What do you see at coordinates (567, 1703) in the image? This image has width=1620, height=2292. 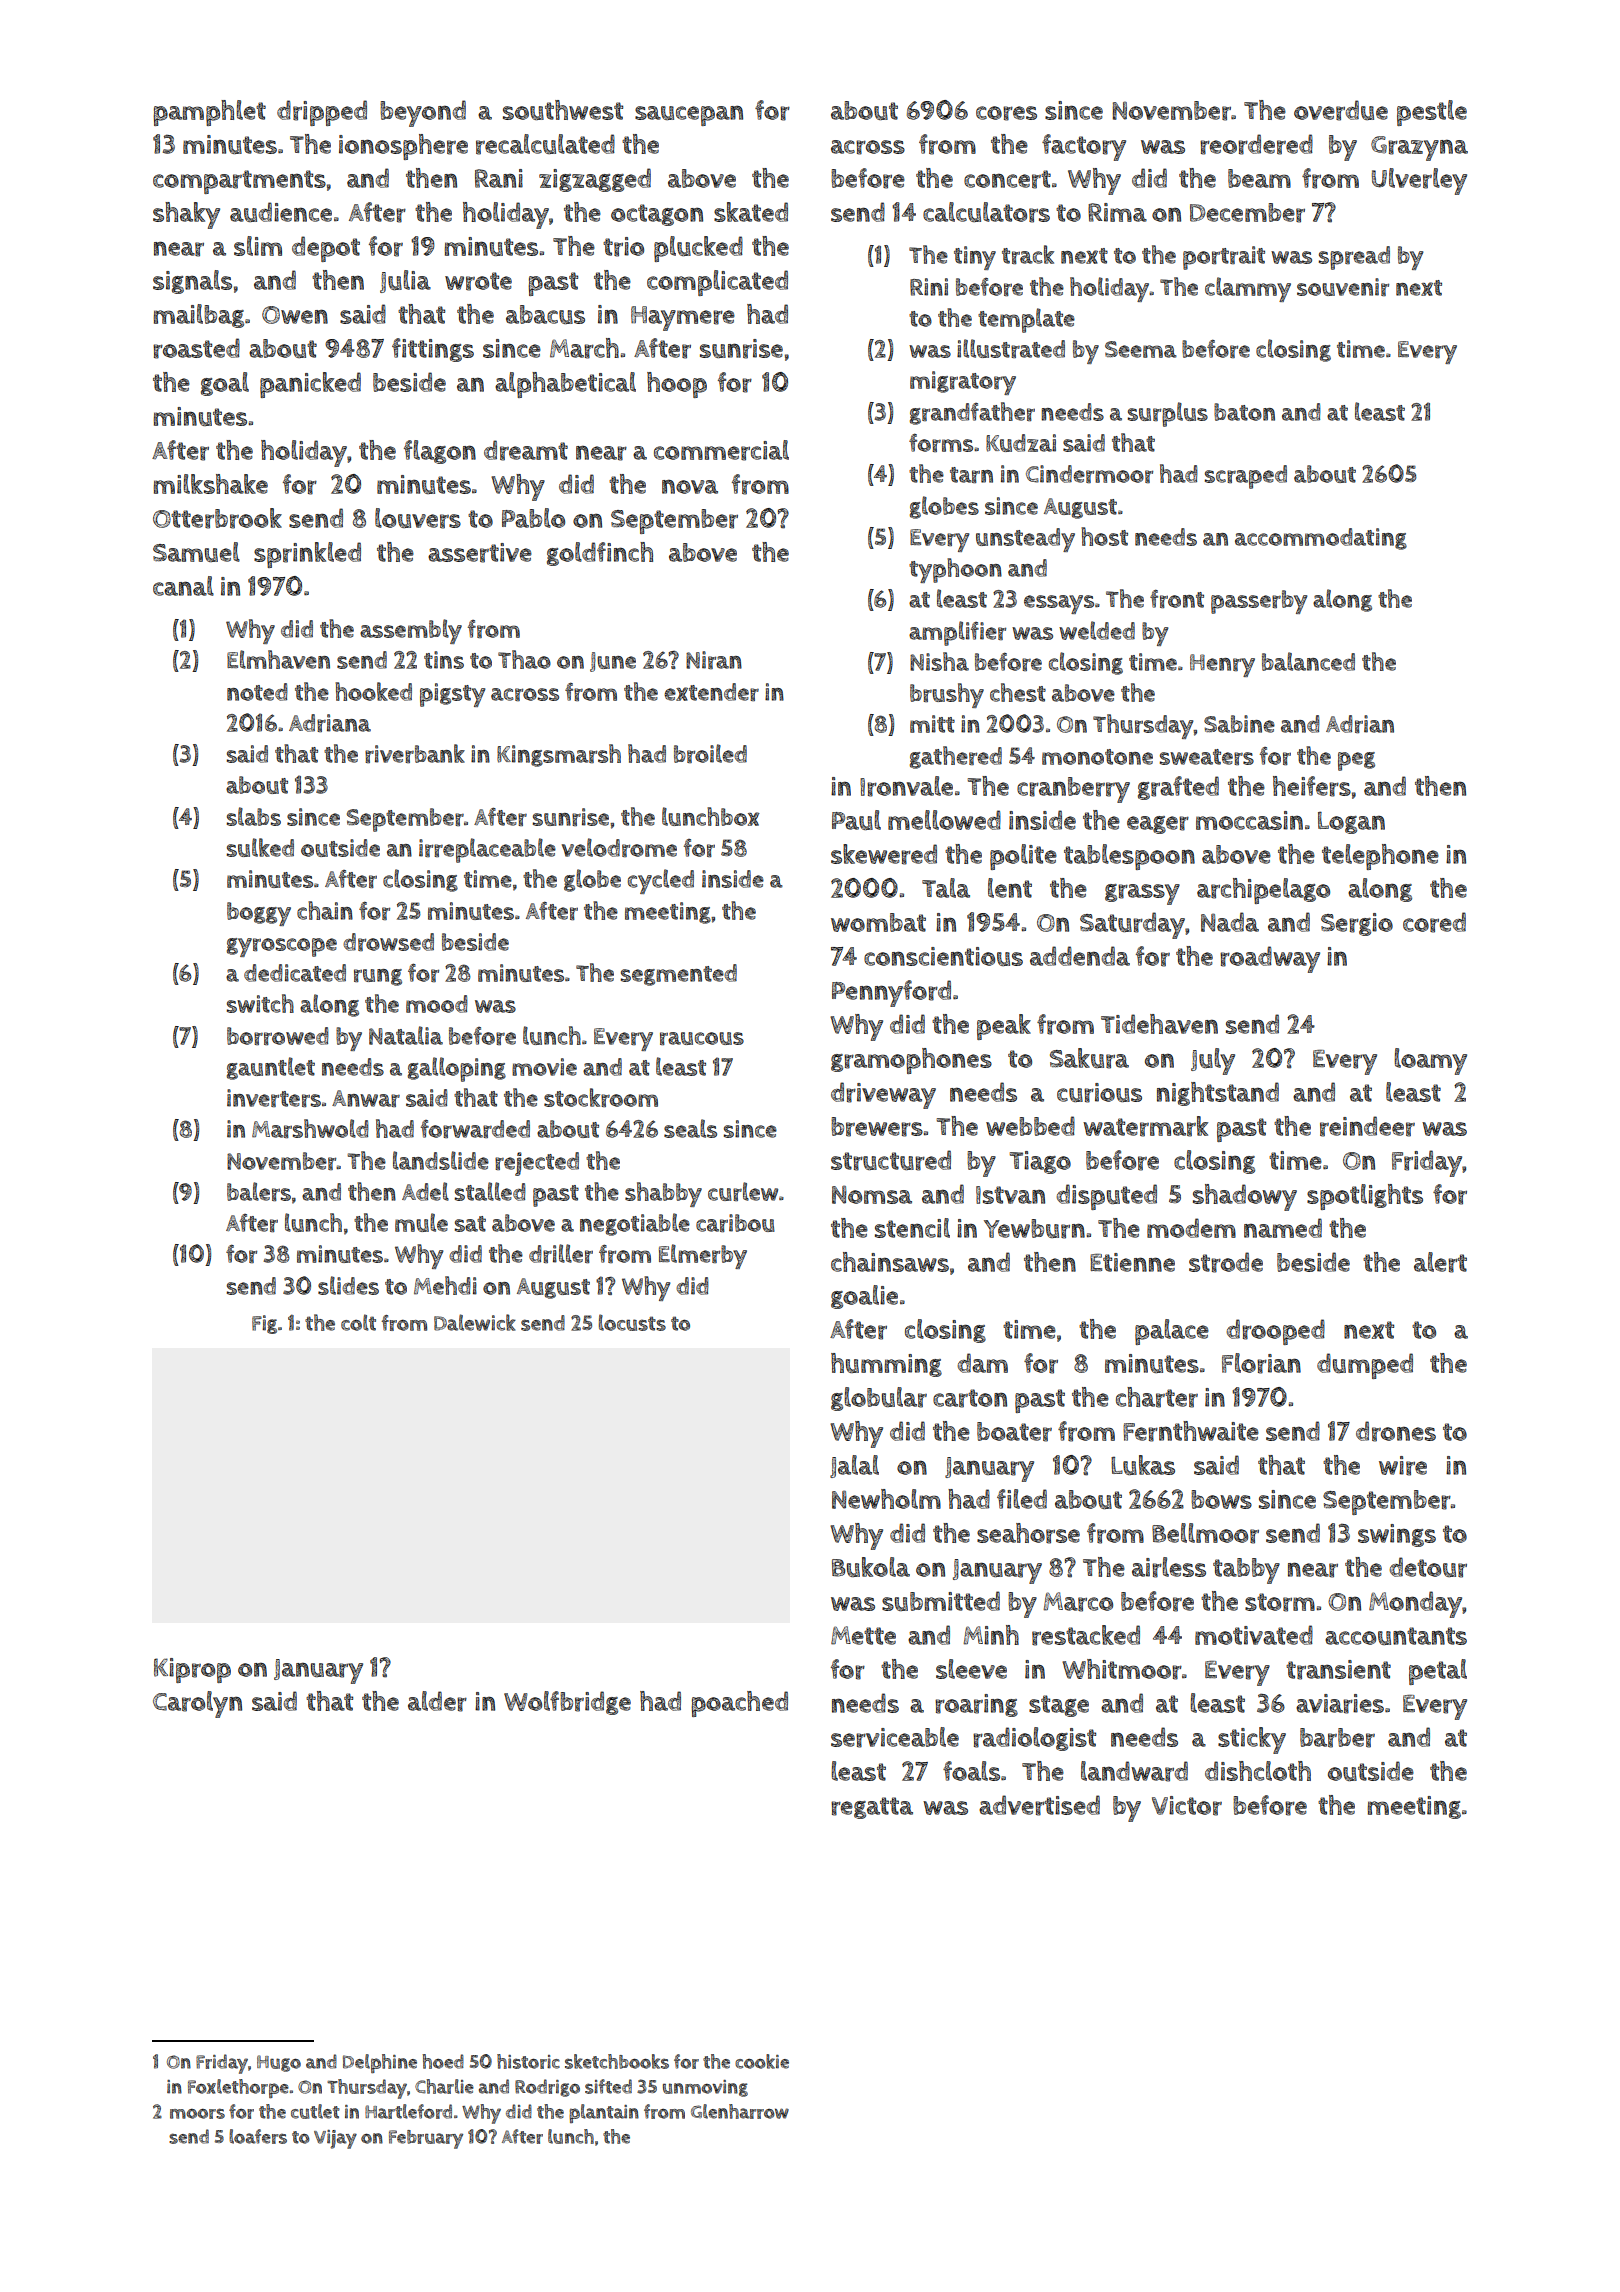 I see `Wolfbridge` at bounding box center [567, 1703].
